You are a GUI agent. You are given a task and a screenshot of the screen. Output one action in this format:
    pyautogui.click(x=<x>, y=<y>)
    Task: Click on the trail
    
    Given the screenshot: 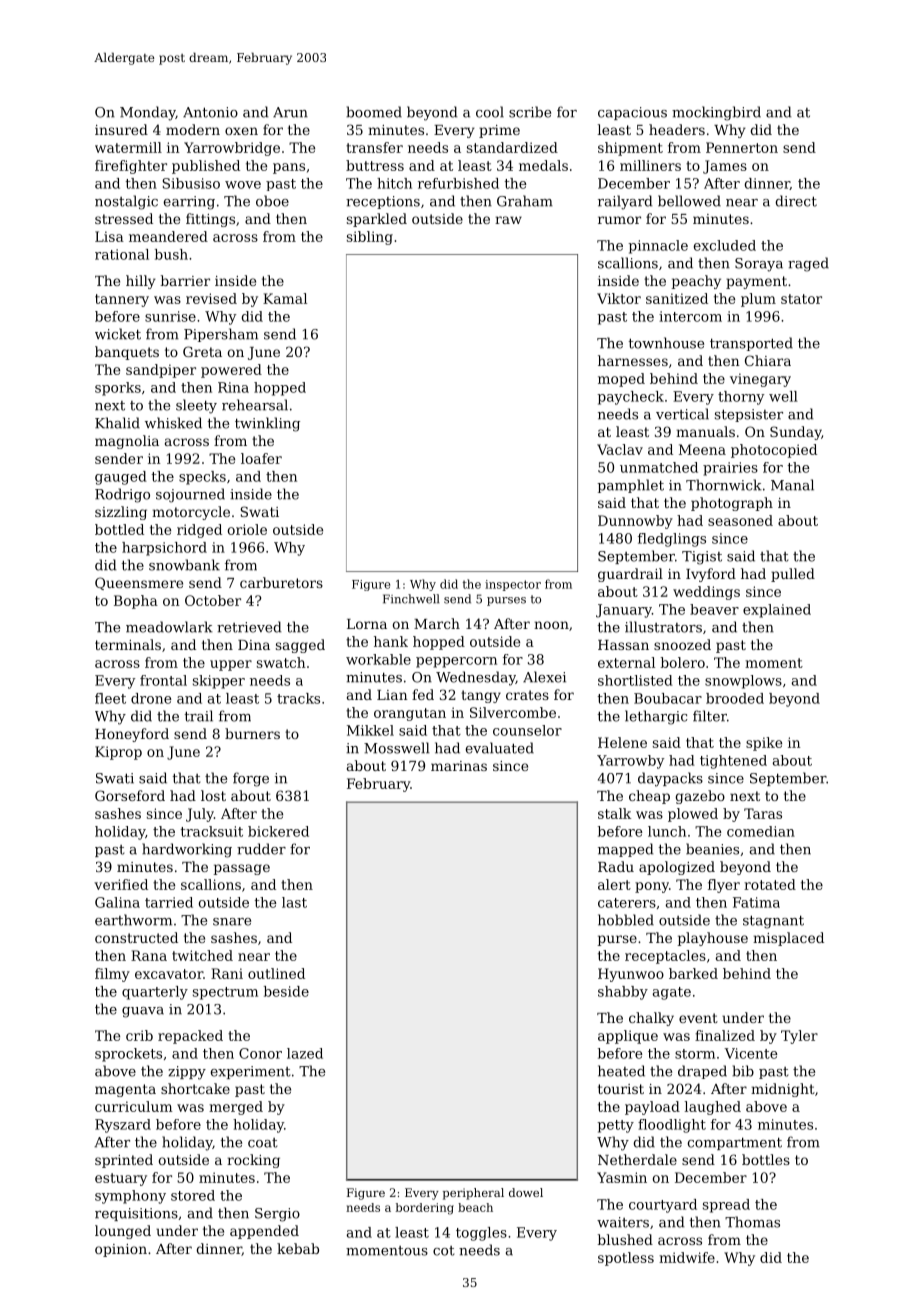 What is the action you would take?
    pyautogui.click(x=199, y=716)
